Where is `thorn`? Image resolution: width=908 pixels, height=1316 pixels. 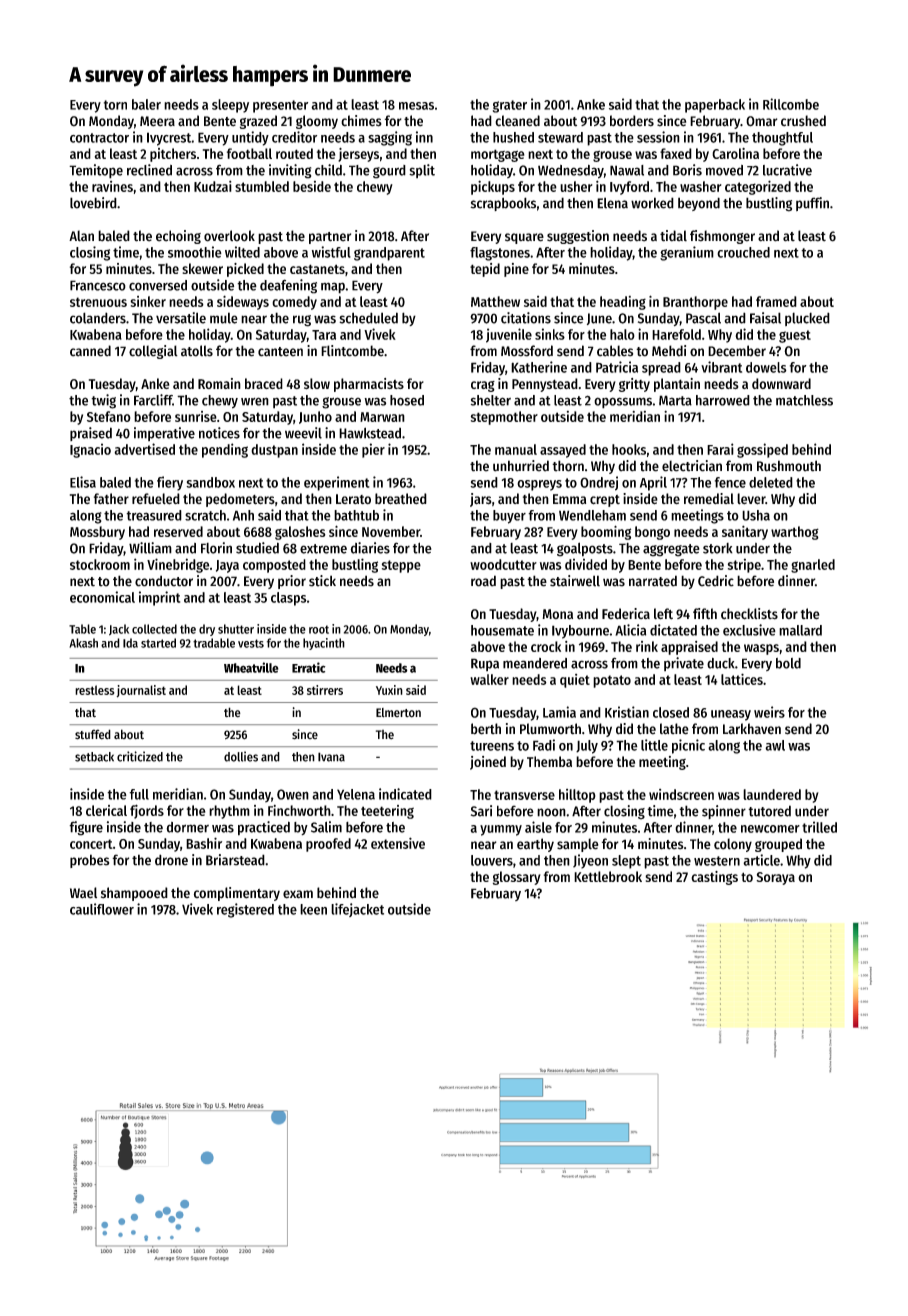
thorn is located at coordinates (568, 466).
